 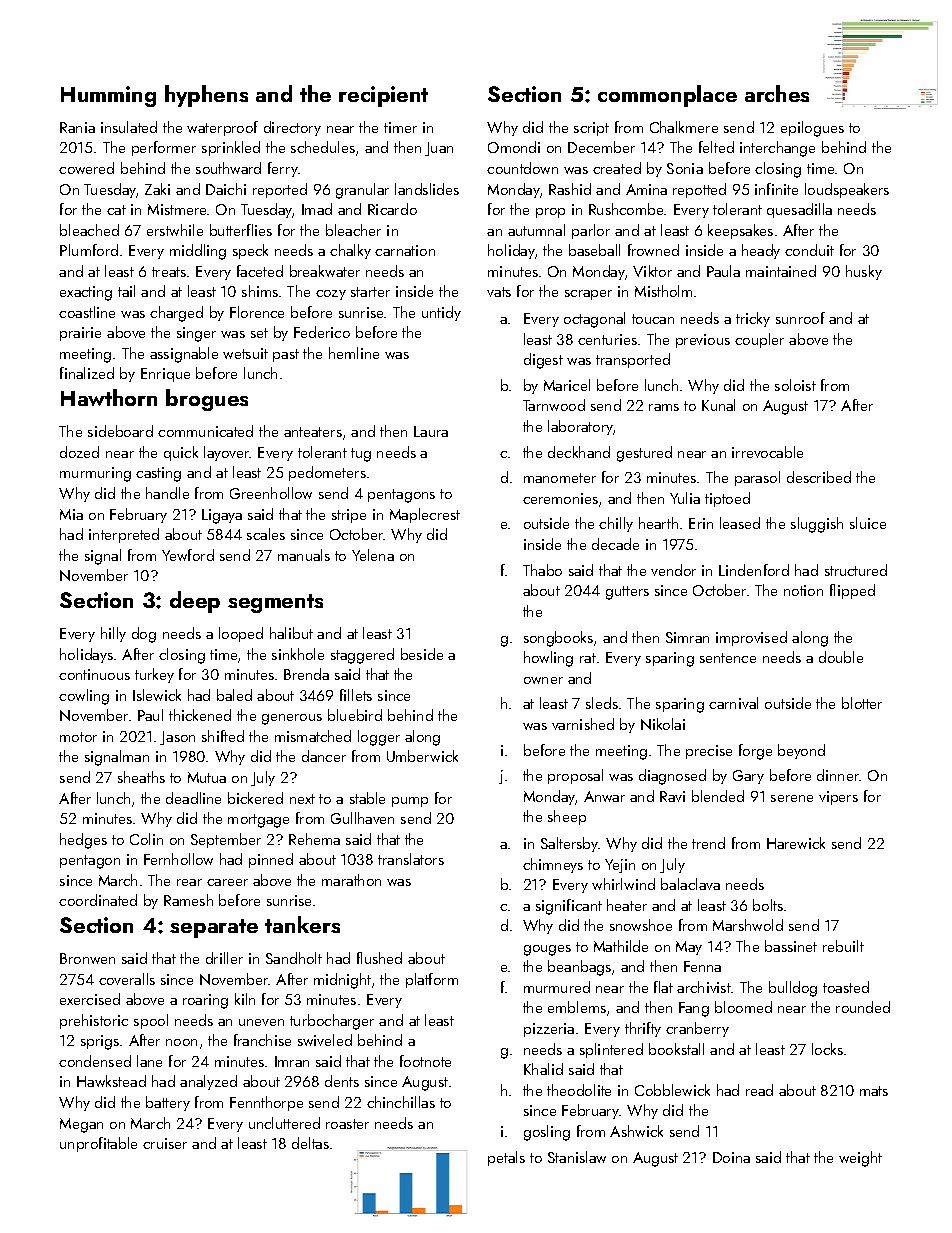 I want to click on petals, so click(x=506, y=1158).
